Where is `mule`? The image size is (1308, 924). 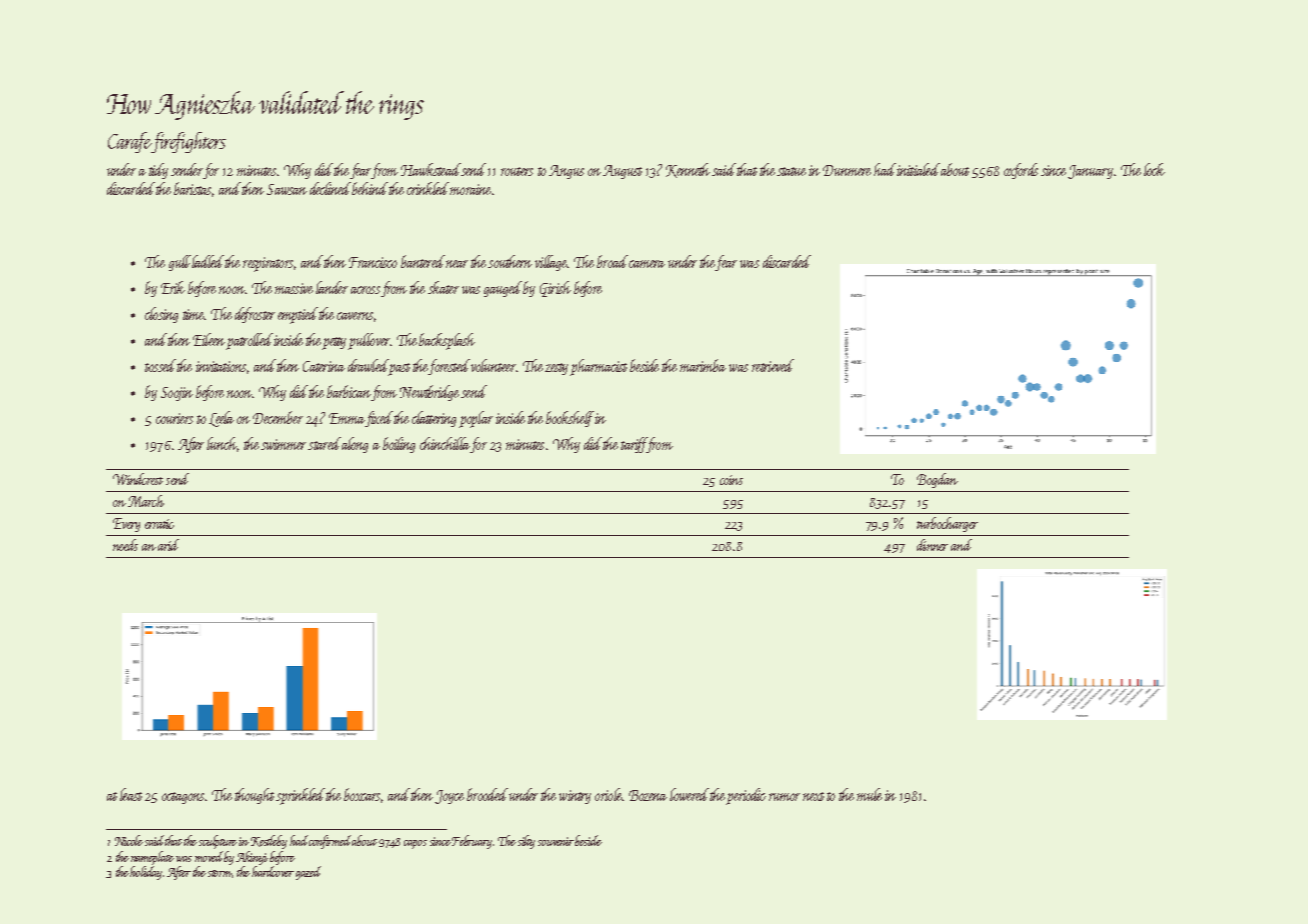
mule is located at coordinates (869, 794).
